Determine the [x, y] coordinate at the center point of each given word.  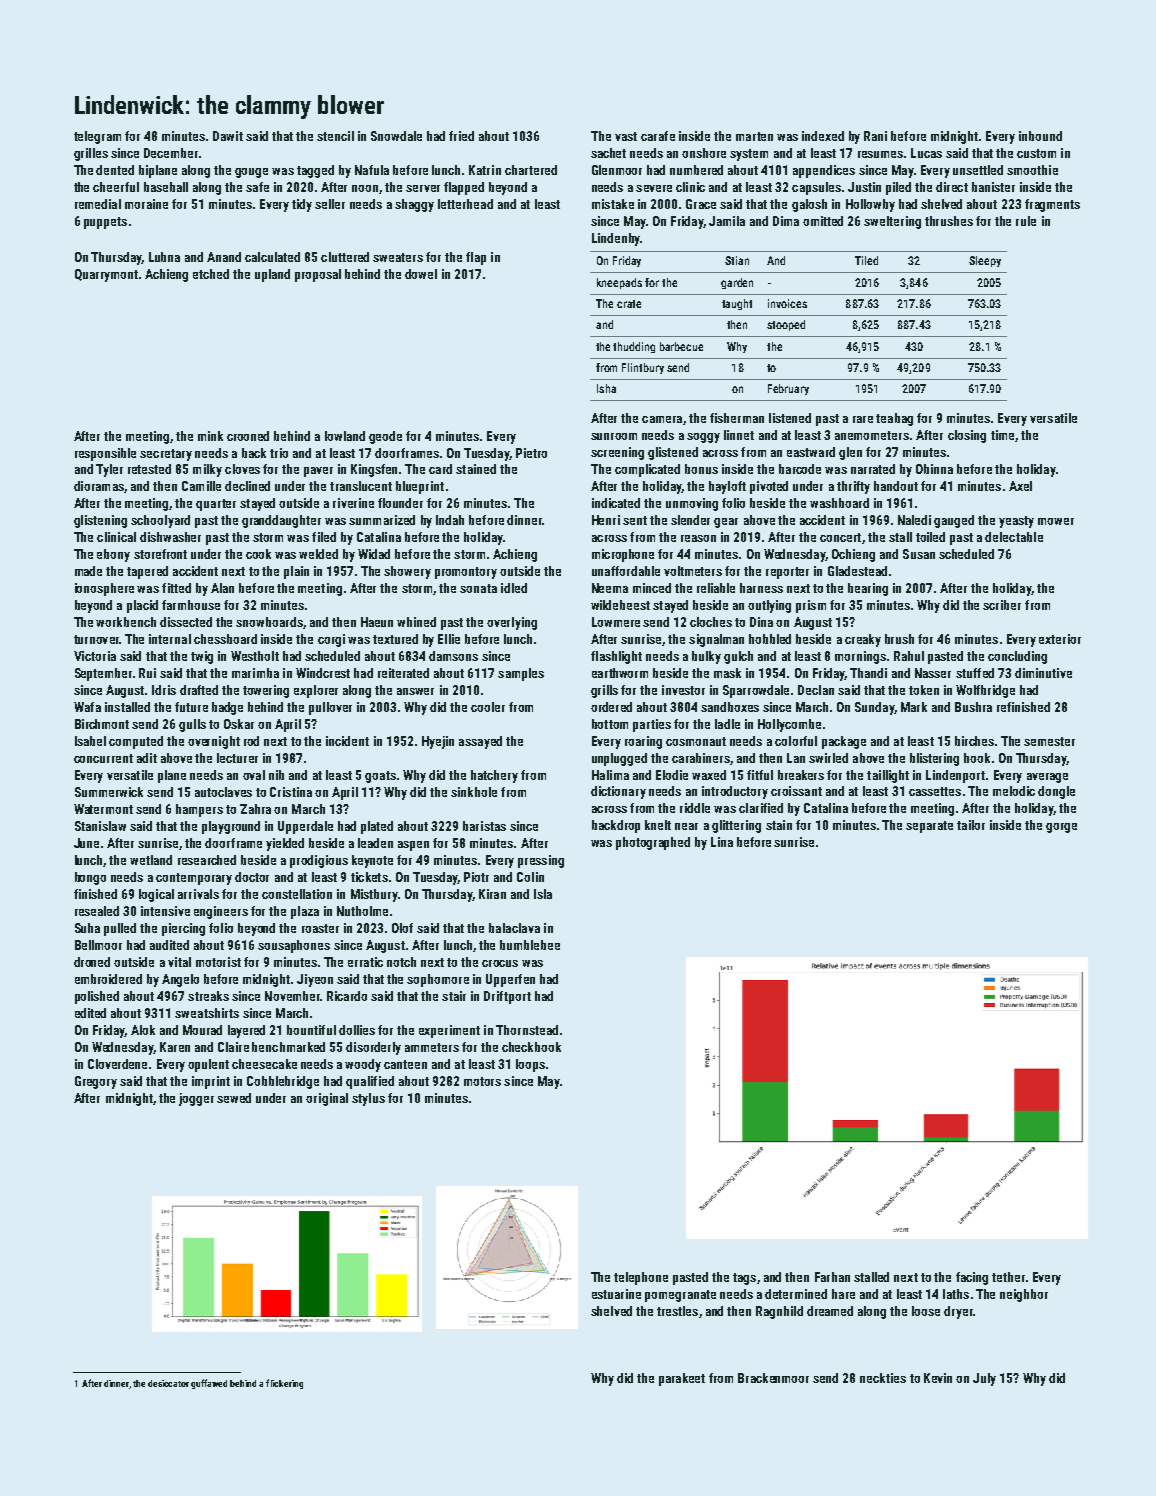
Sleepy [985, 261]
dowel [421, 274]
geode [385, 437]
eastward [811, 452]
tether [1008, 1277]
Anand [224, 257]
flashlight [616, 657]
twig [202, 657]
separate [929, 827]
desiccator [168, 1383]
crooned [248, 436]
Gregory [96, 1082]
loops [530, 1065]
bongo [90, 878]
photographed [653, 843]
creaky [863, 640]
